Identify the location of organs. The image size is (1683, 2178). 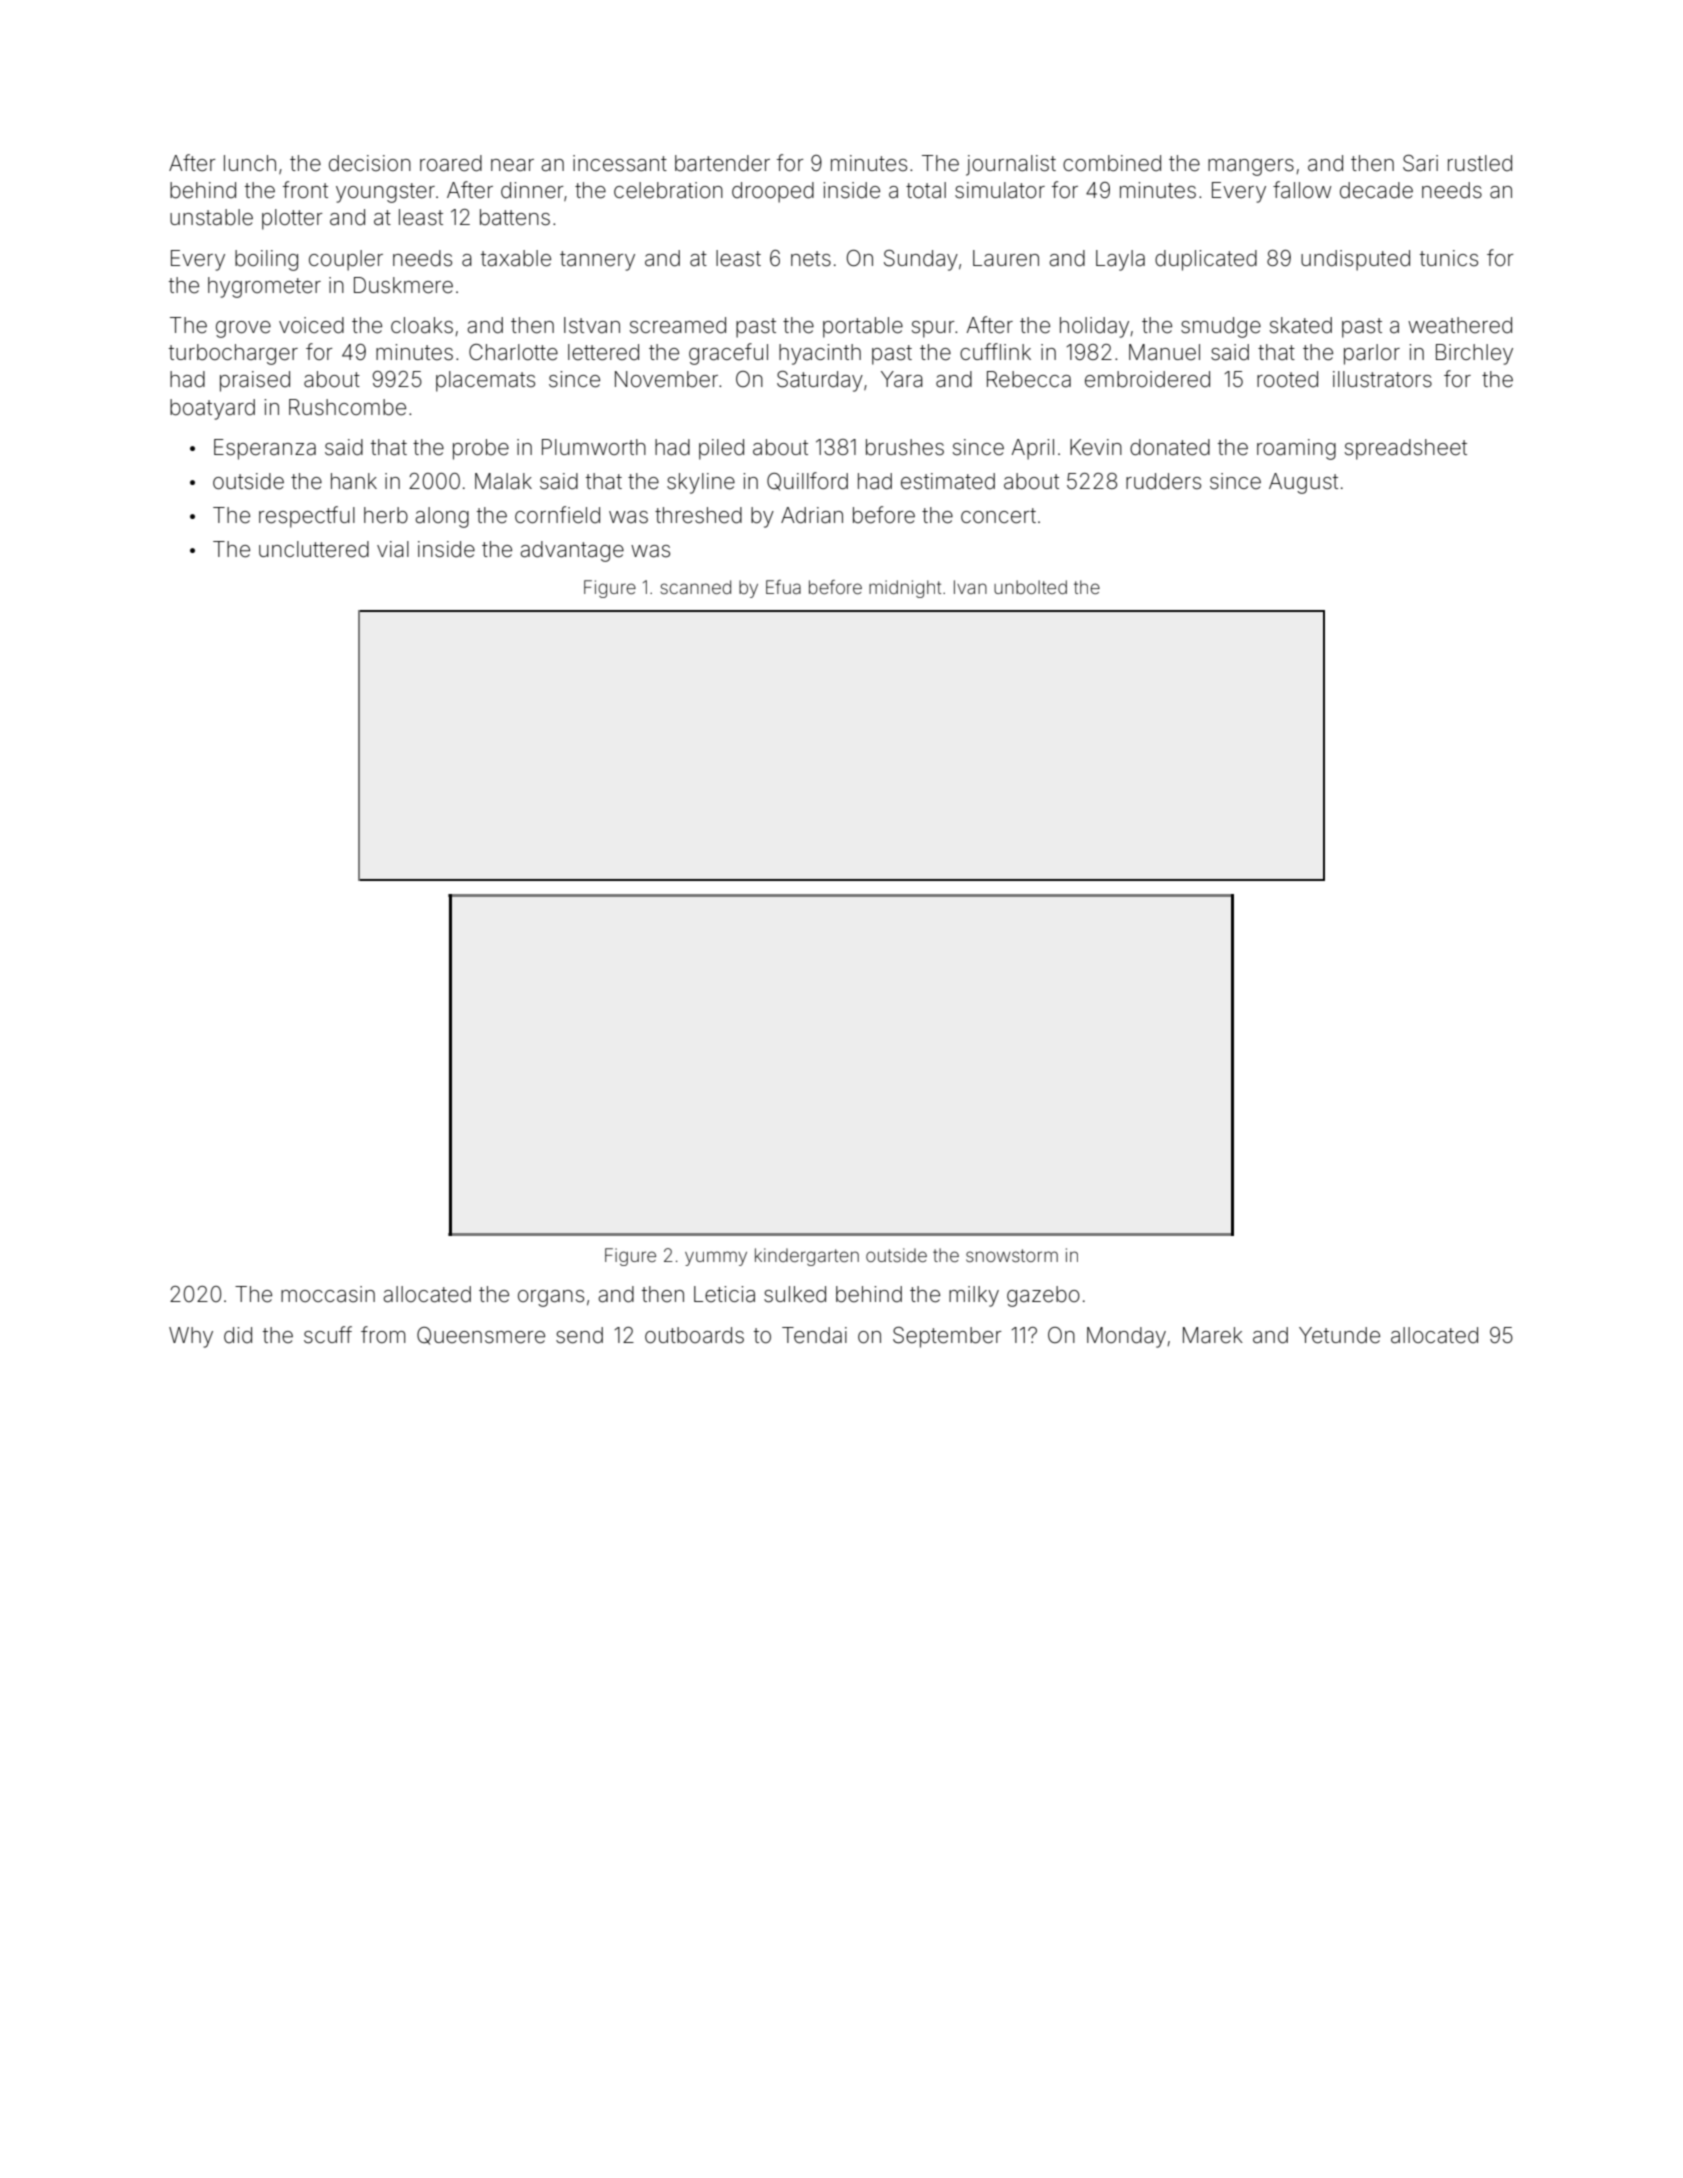
(551, 1298).
